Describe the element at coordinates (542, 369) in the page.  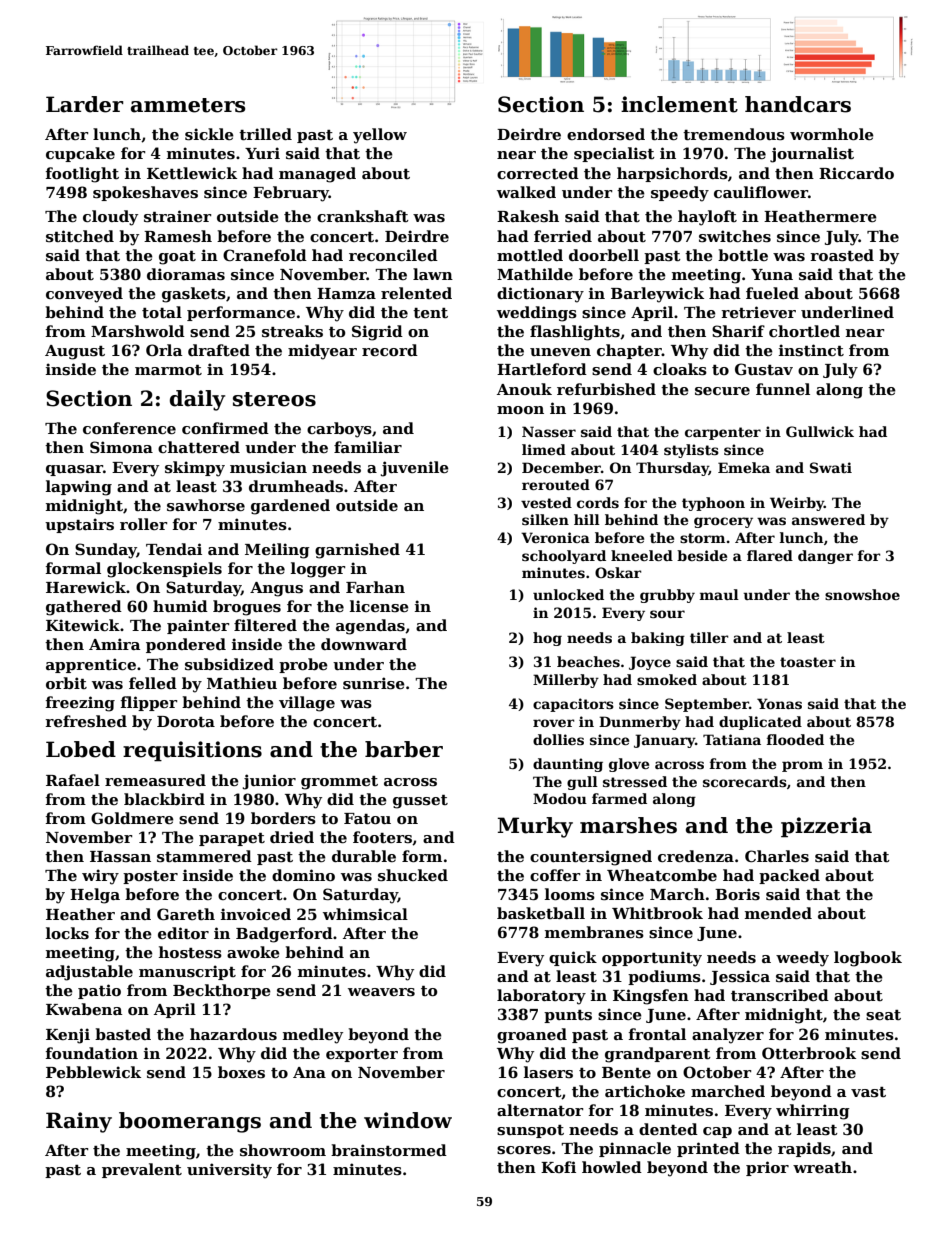
I see `Hartleford` at that location.
